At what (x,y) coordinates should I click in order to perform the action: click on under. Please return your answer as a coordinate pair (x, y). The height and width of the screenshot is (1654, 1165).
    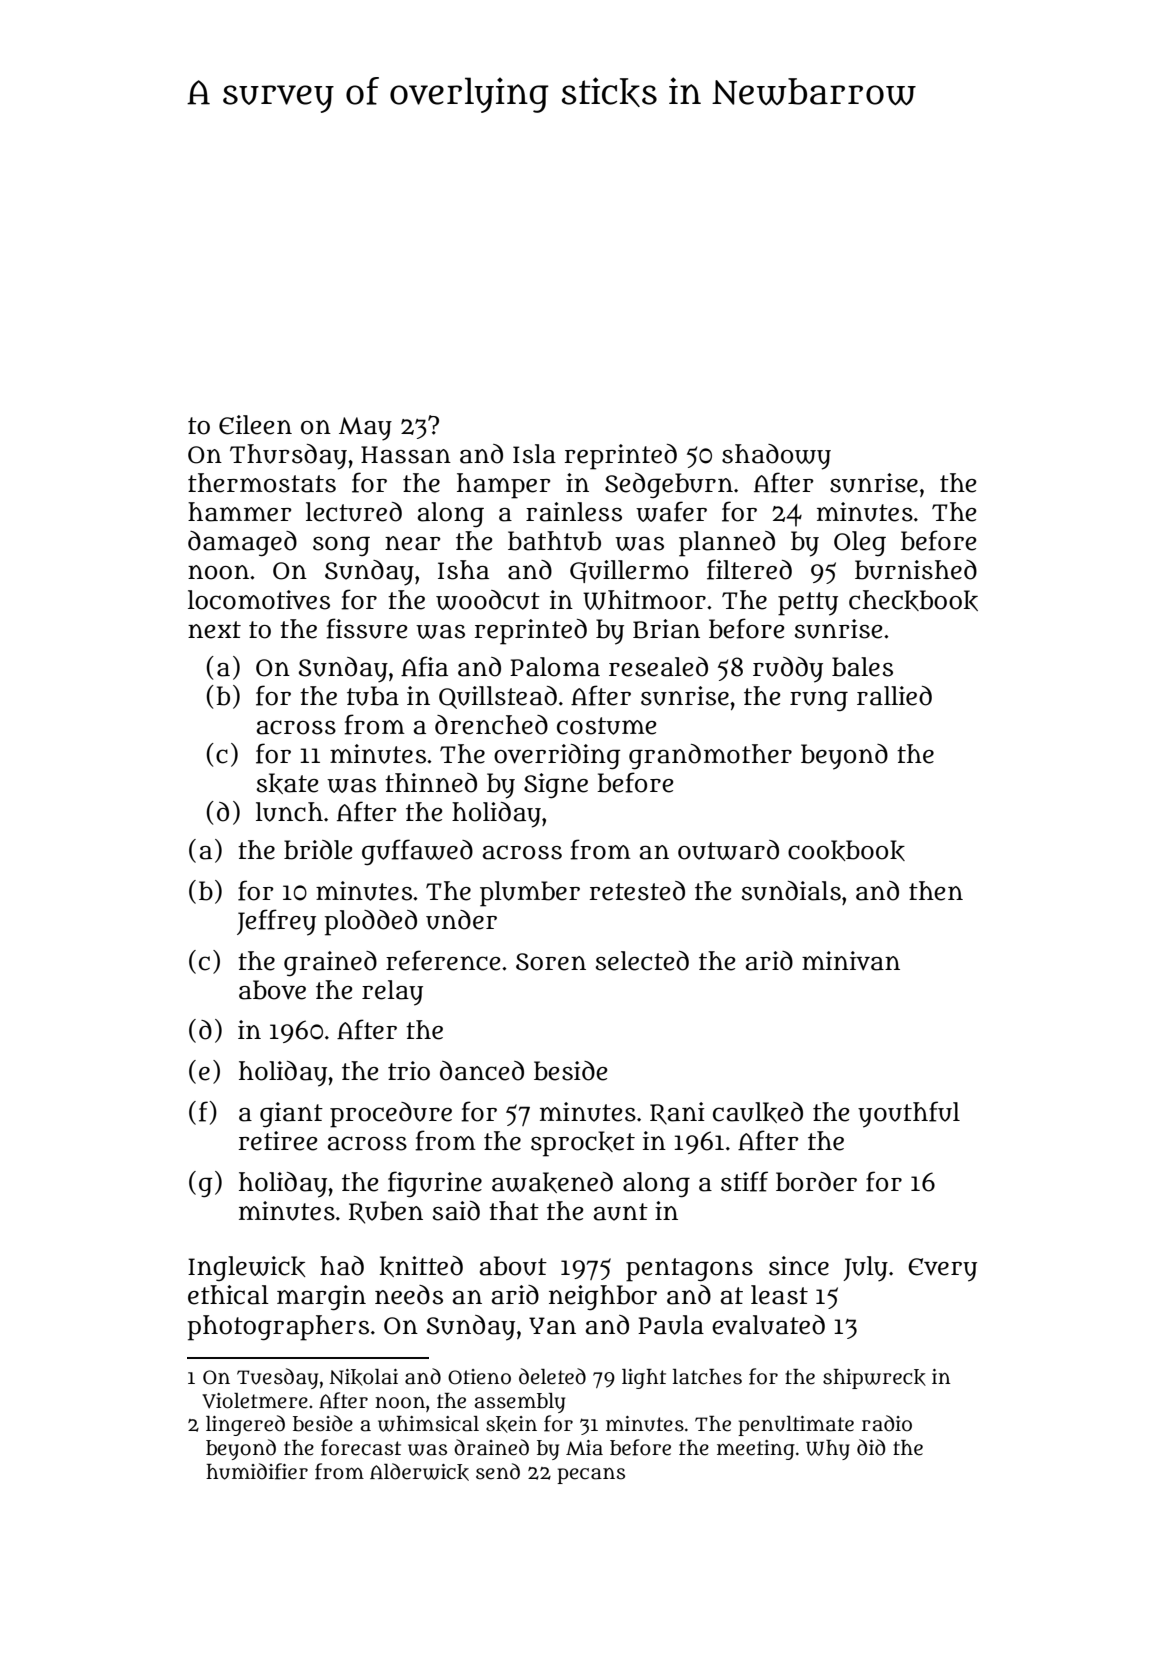
    Looking at the image, I should click on (461, 920).
